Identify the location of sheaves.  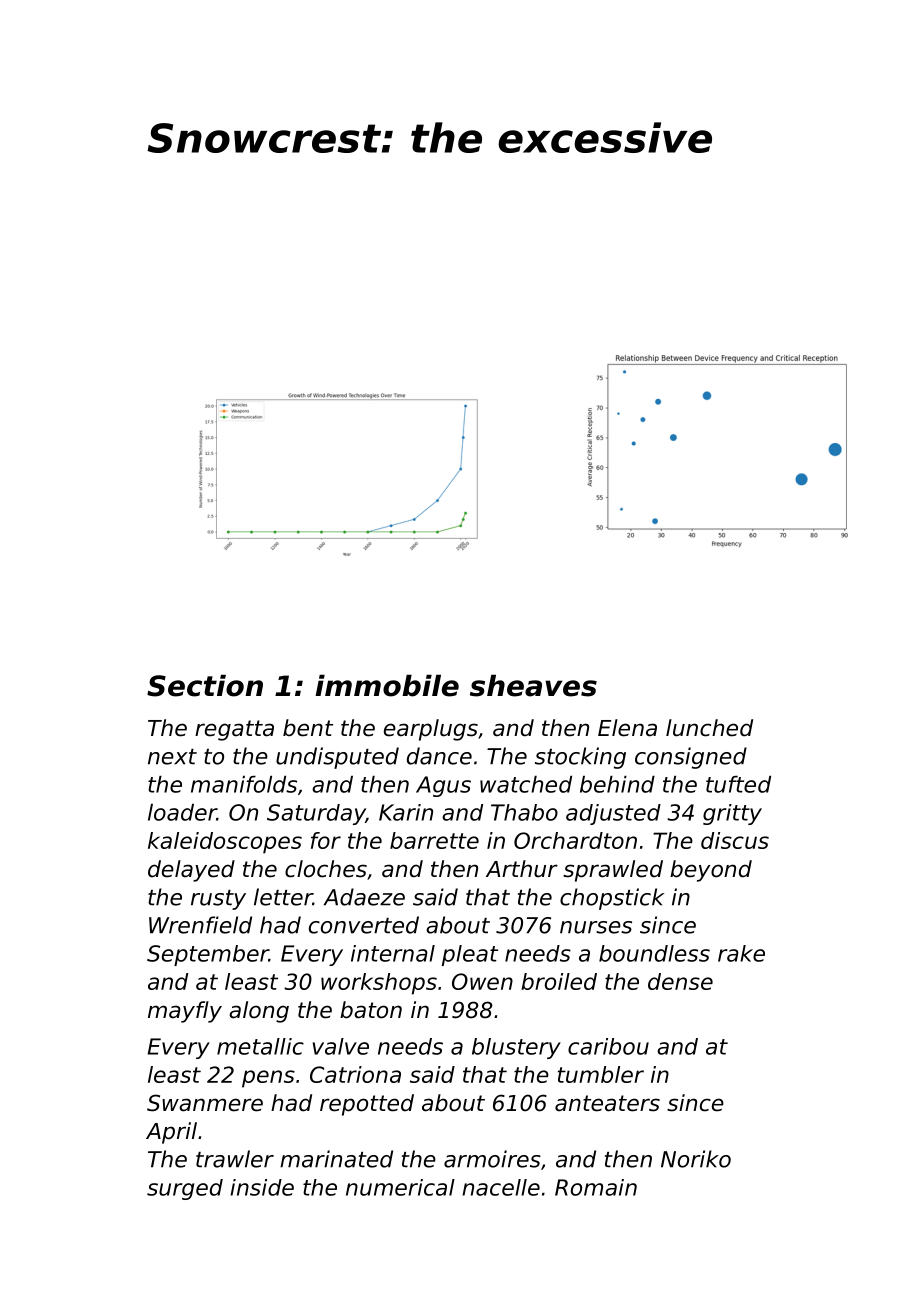
(533, 685).
